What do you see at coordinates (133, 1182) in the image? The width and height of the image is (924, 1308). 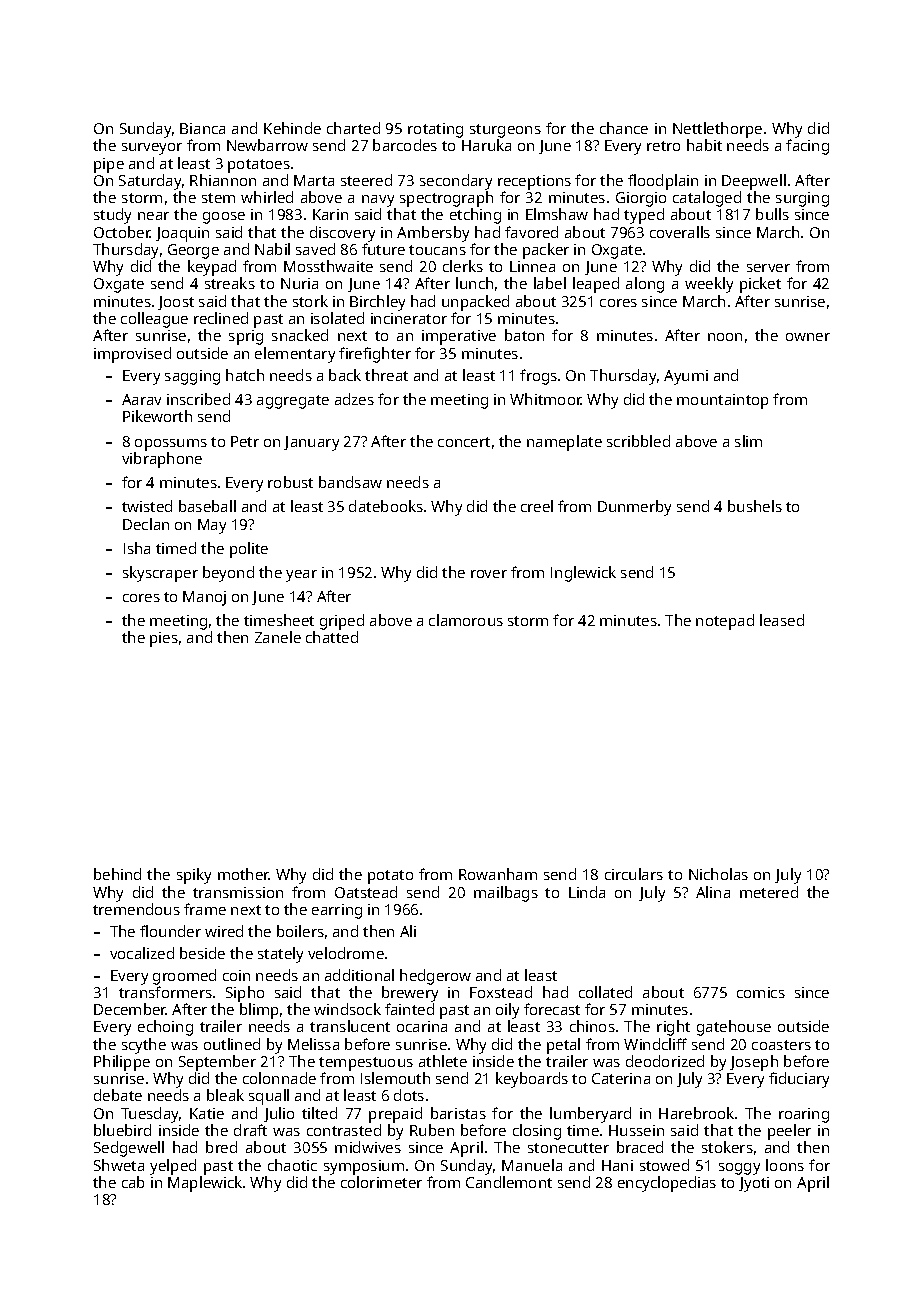 I see `cab` at bounding box center [133, 1182].
